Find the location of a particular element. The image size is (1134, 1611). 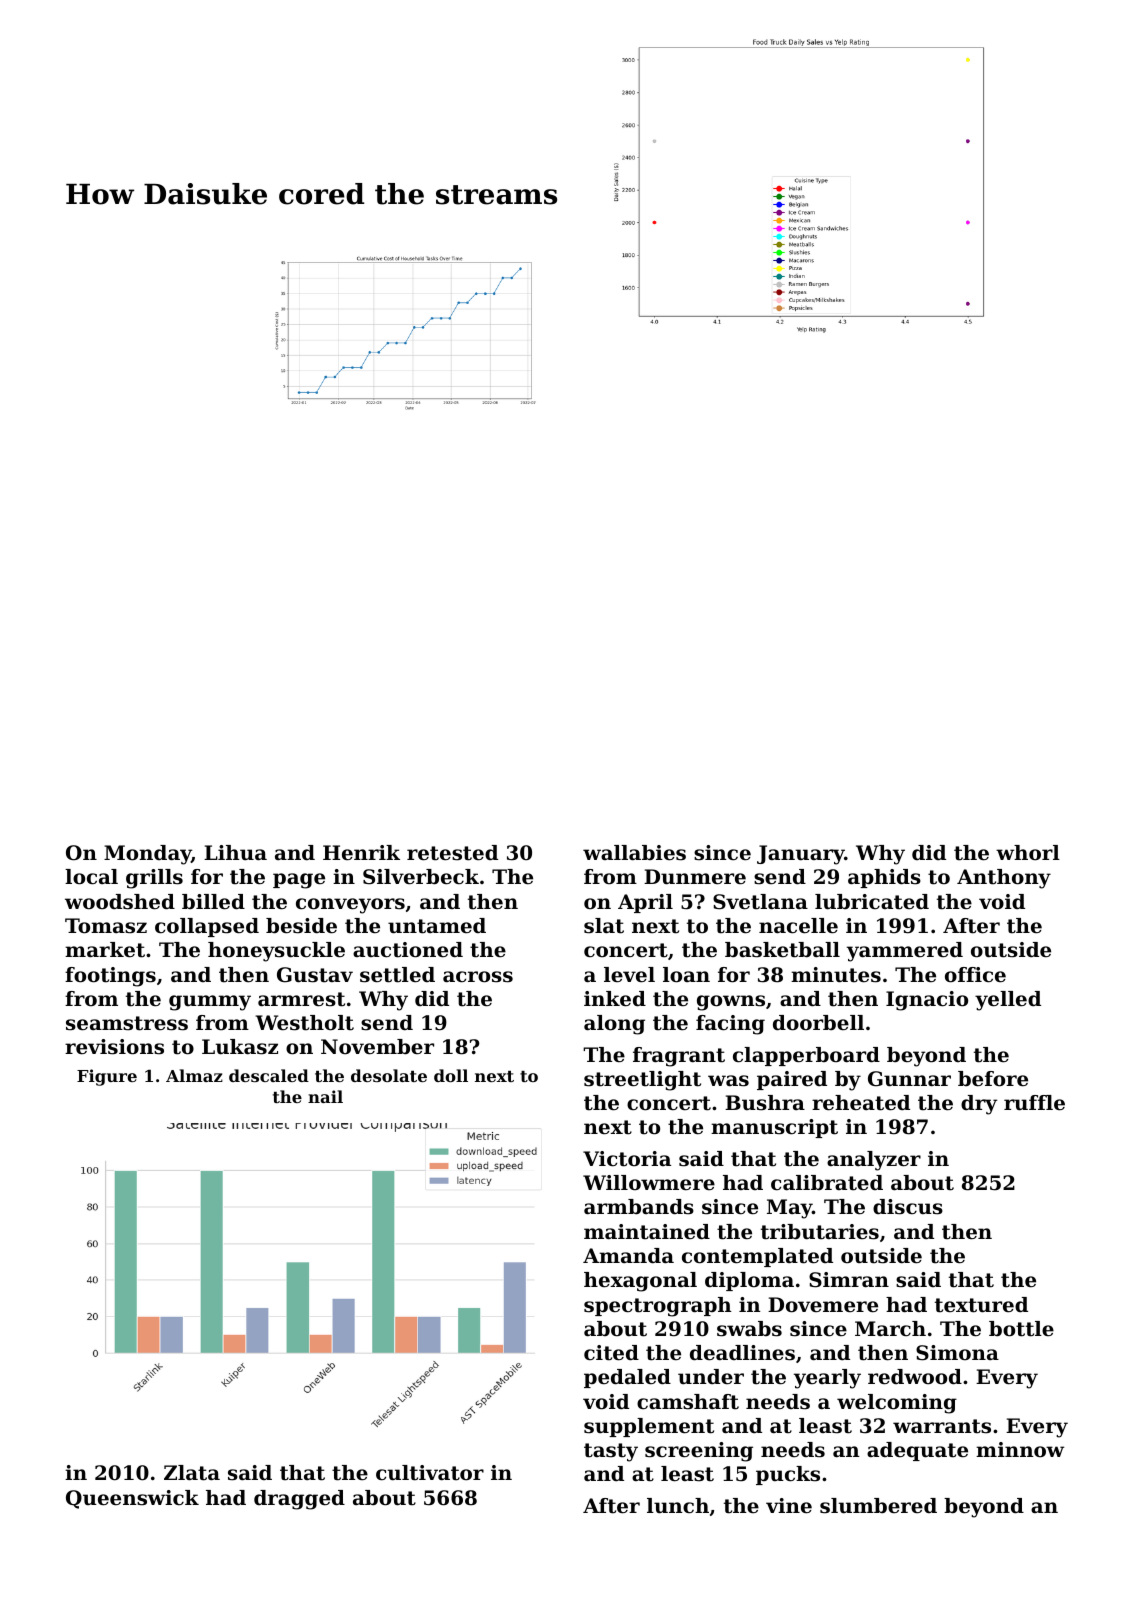

hexagonal is located at coordinates (640, 1282).
